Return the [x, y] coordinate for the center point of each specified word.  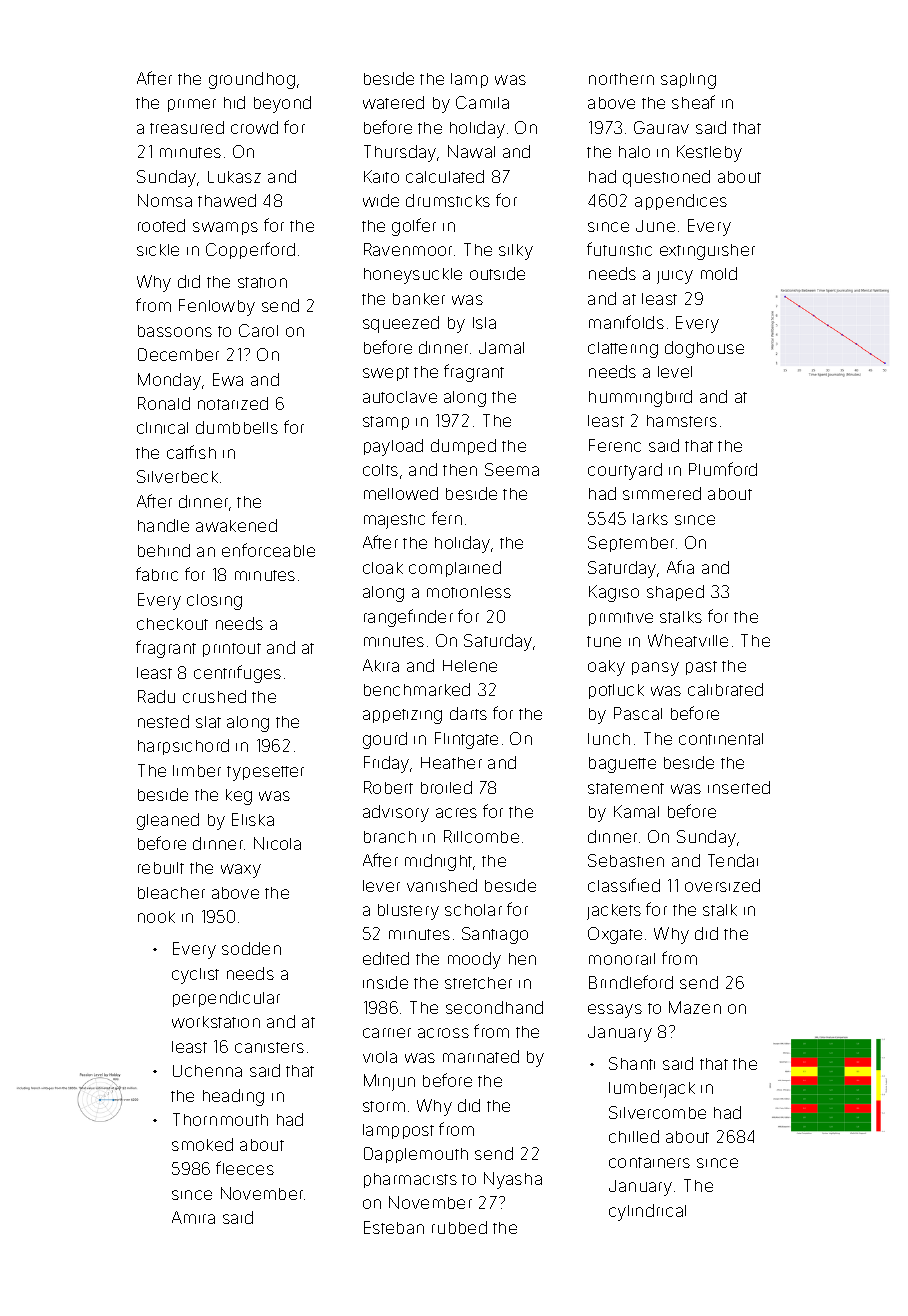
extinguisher [707, 252]
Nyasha [513, 1180]
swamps [225, 228]
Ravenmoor [408, 249]
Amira [193, 1217]
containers [649, 1162]
